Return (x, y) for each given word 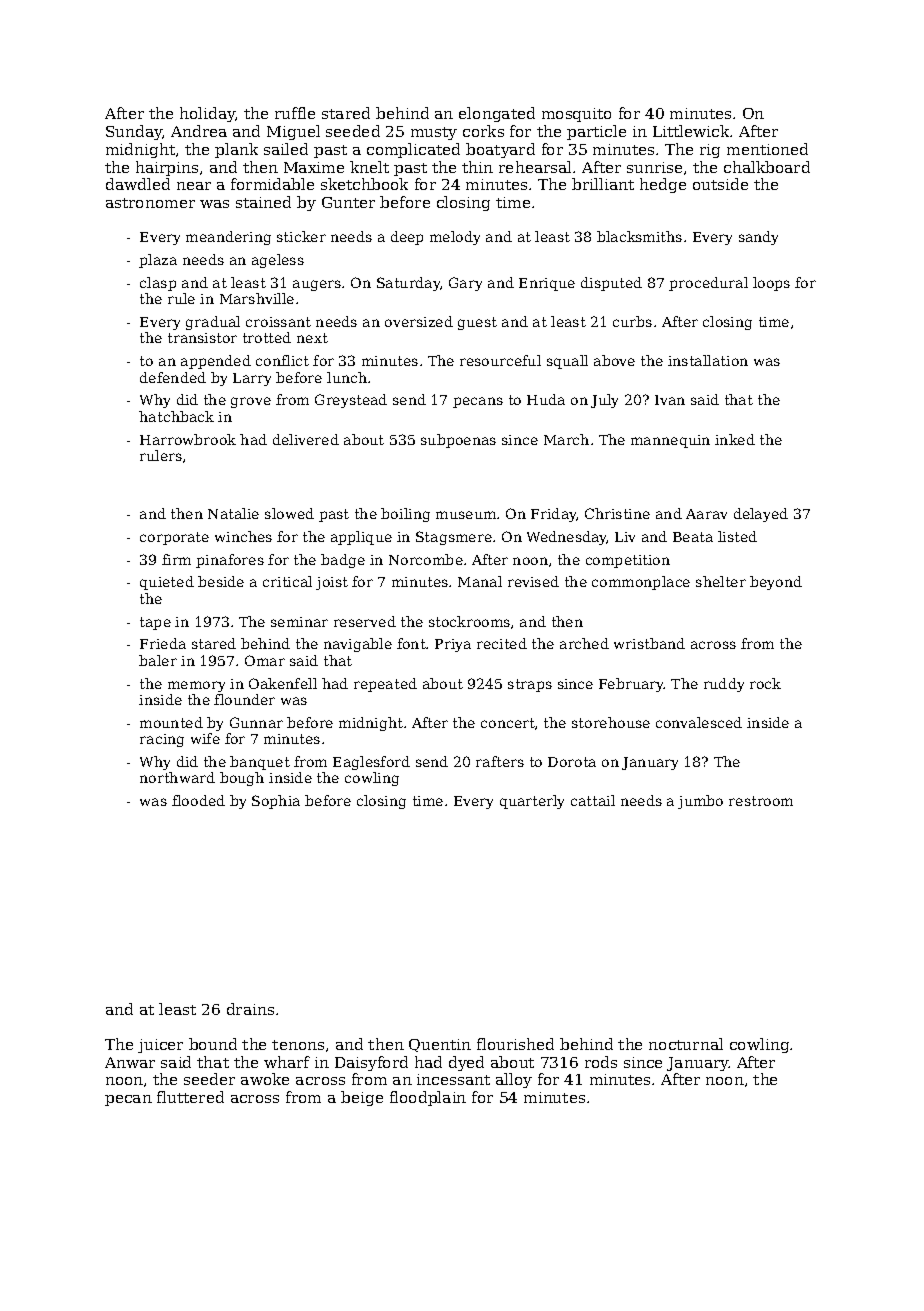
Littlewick (691, 131)
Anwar (130, 1062)
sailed (286, 149)
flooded (198, 800)
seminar (299, 622)
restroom (761, 801)
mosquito (576, 115)
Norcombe (426, 559)
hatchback (176, 416)
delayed (761, 515)
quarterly (532, 802)
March (566, 439)
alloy (514, 1080)
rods (601, 1062)
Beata (693, 537)
